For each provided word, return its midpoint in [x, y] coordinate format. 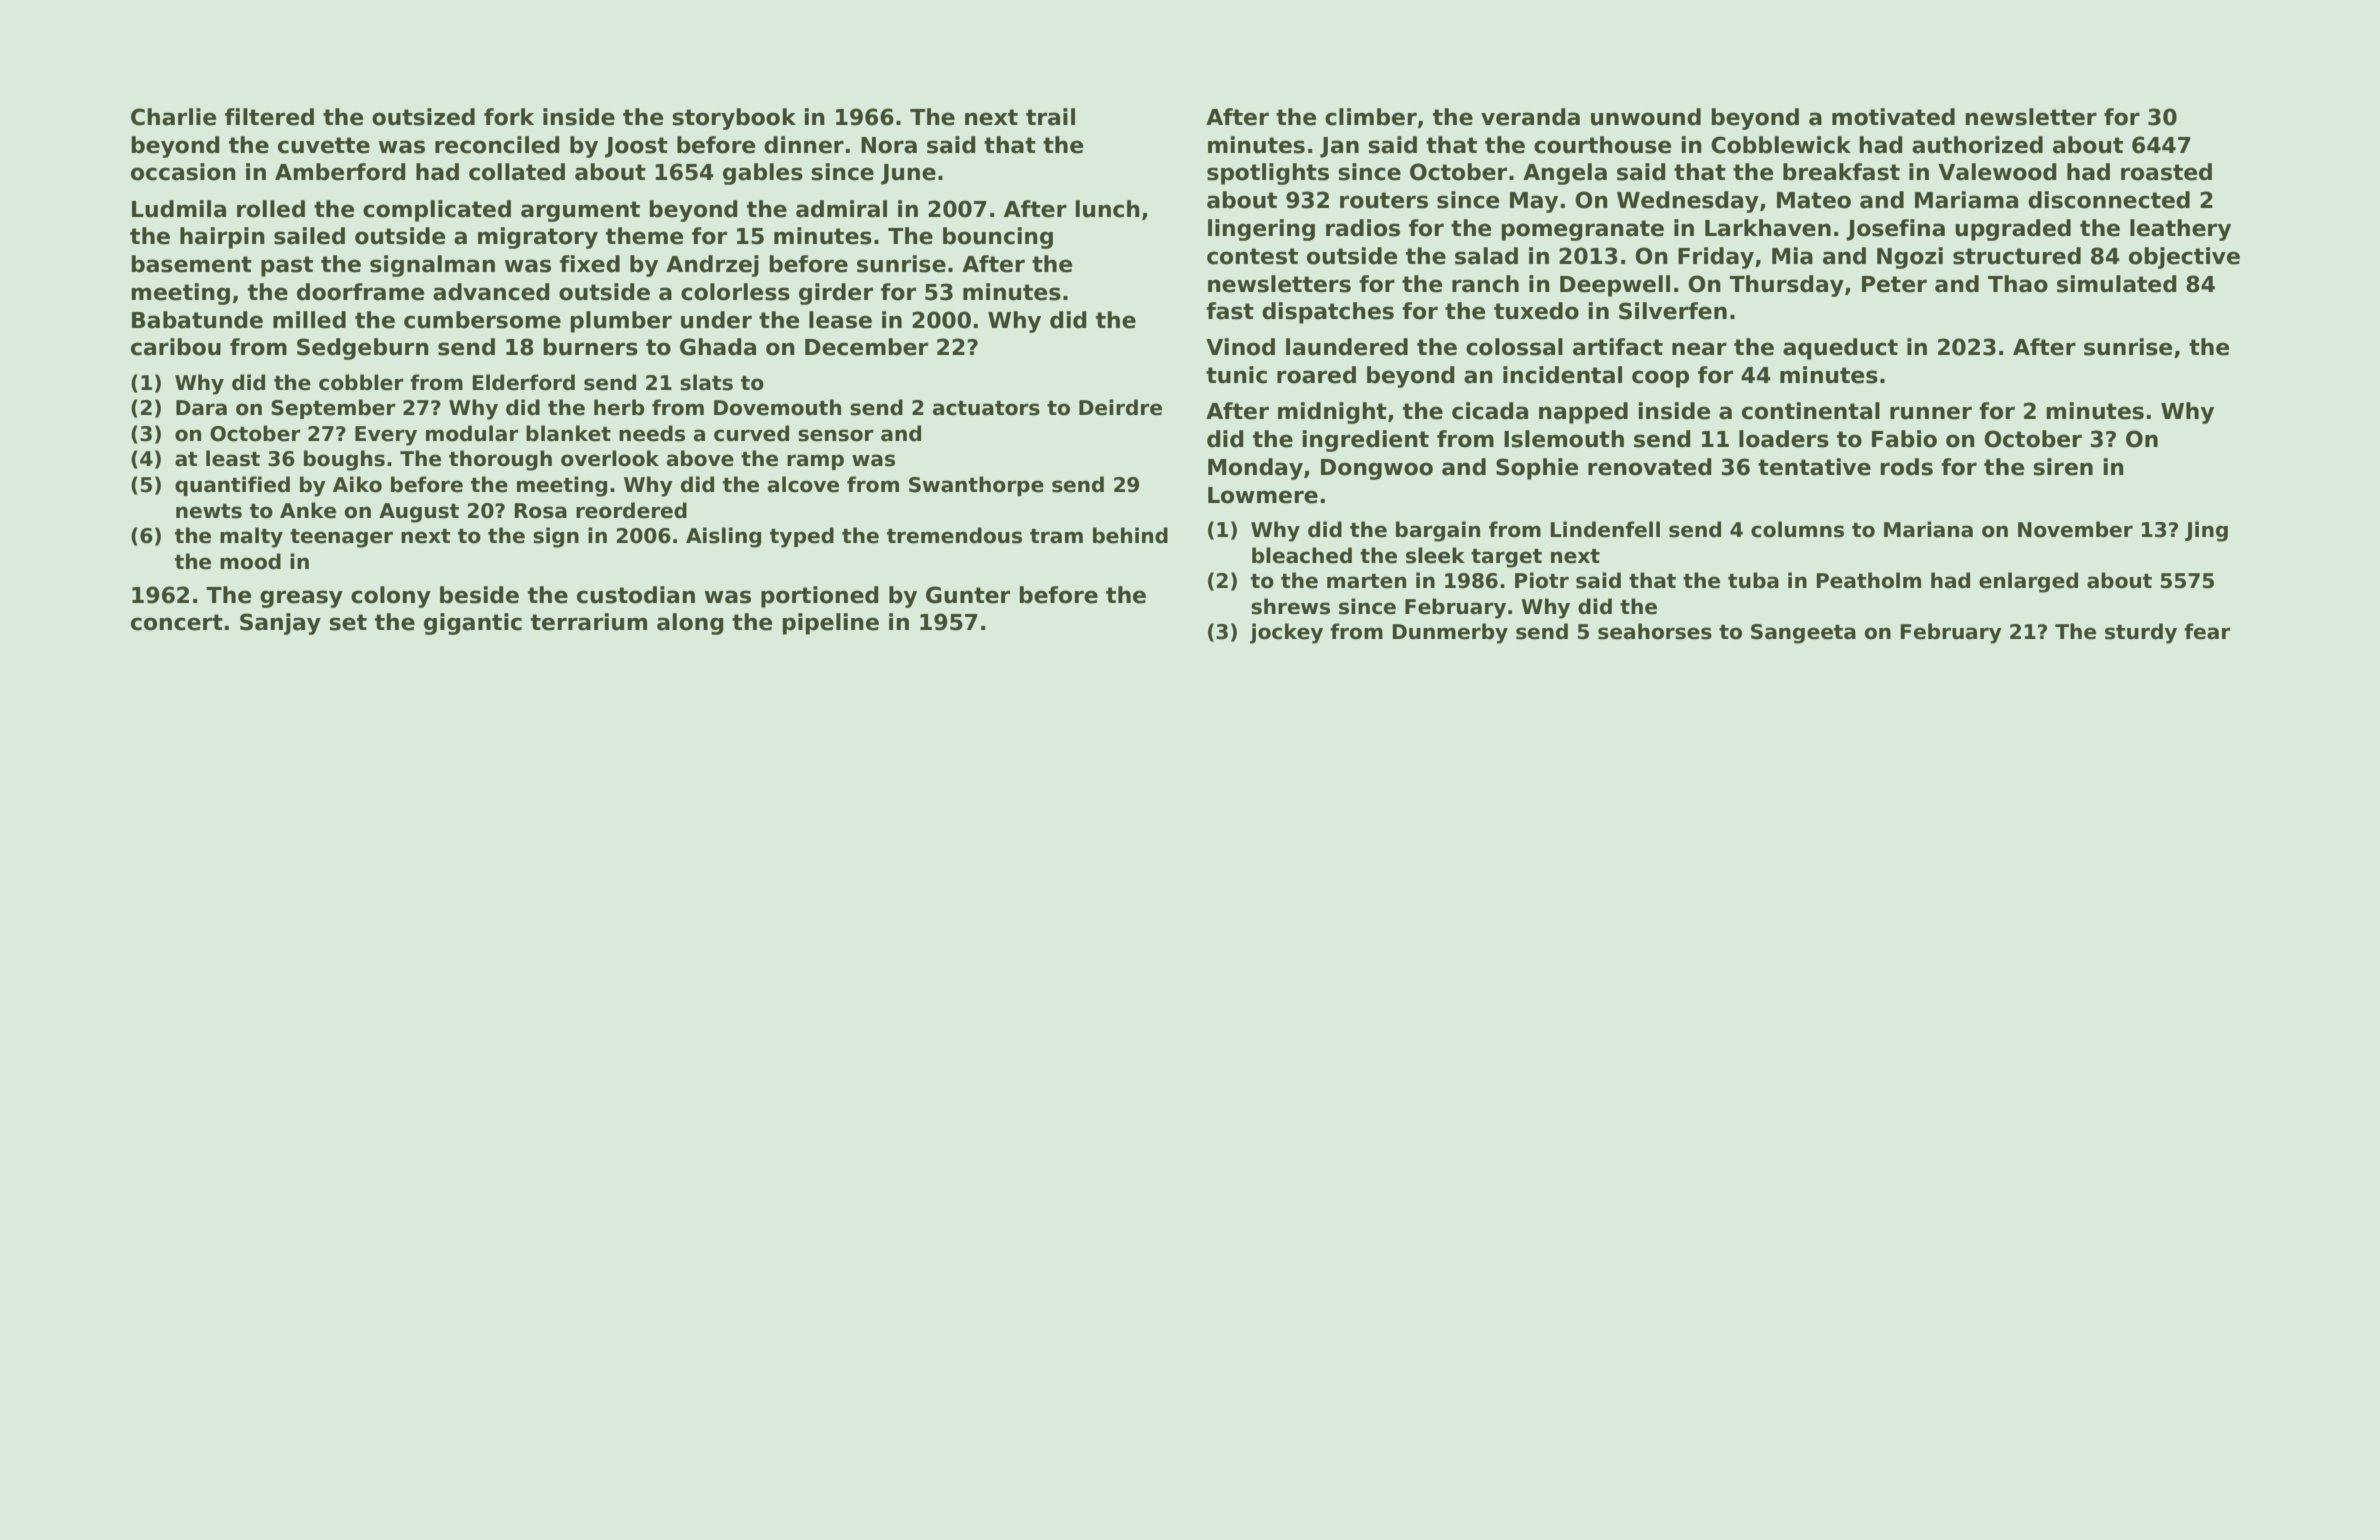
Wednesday [1688, 202]
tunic [1236, 375]
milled [309, 320]
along [690, 624]
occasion [183, 172]
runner [1931, 413]
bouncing [998, 238]
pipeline [830, 624]
